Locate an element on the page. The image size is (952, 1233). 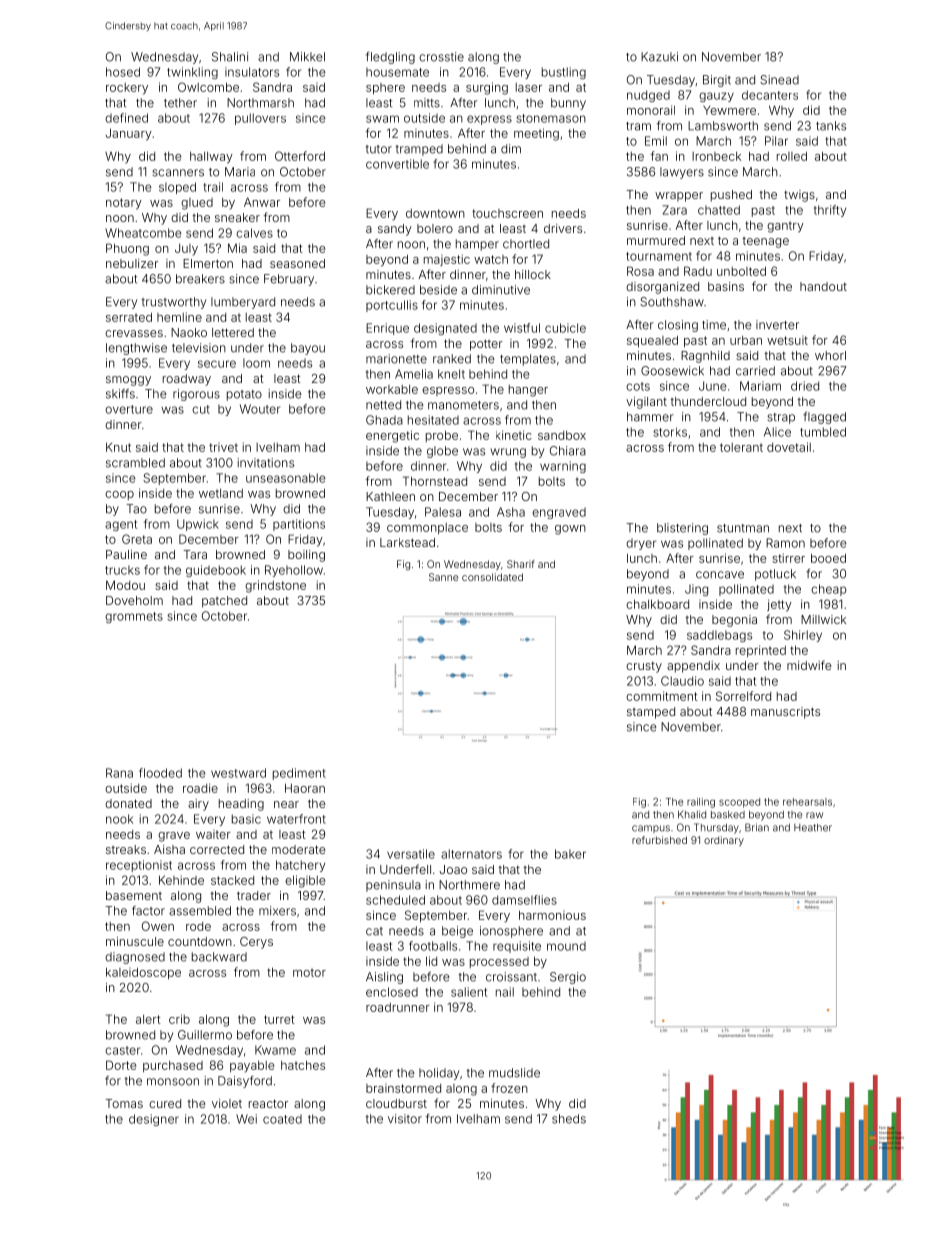
tumbled is located at coordinates (823, 432).
